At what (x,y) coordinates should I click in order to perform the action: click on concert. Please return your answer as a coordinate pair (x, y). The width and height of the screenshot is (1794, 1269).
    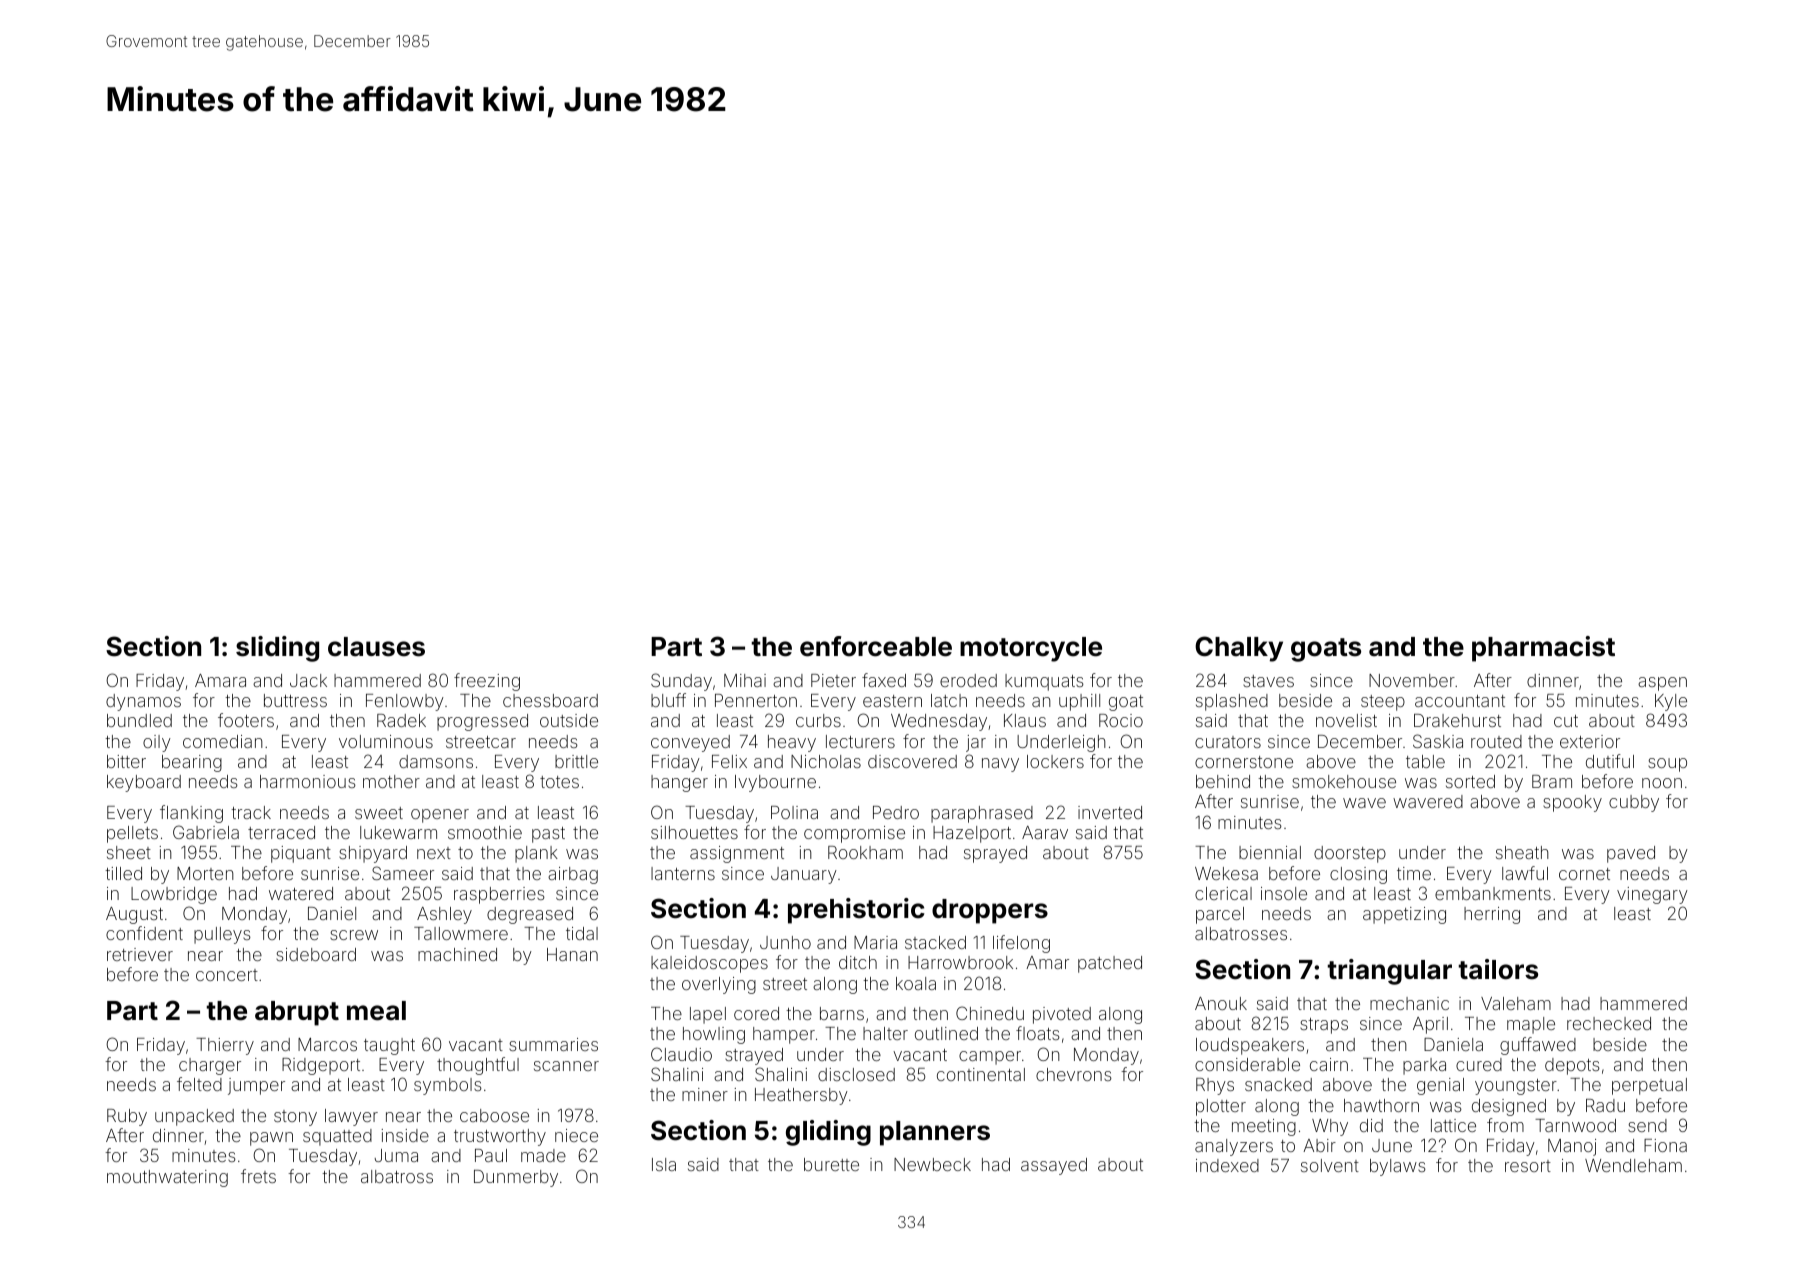
    Looking at the image, I should click on (227, 975).
